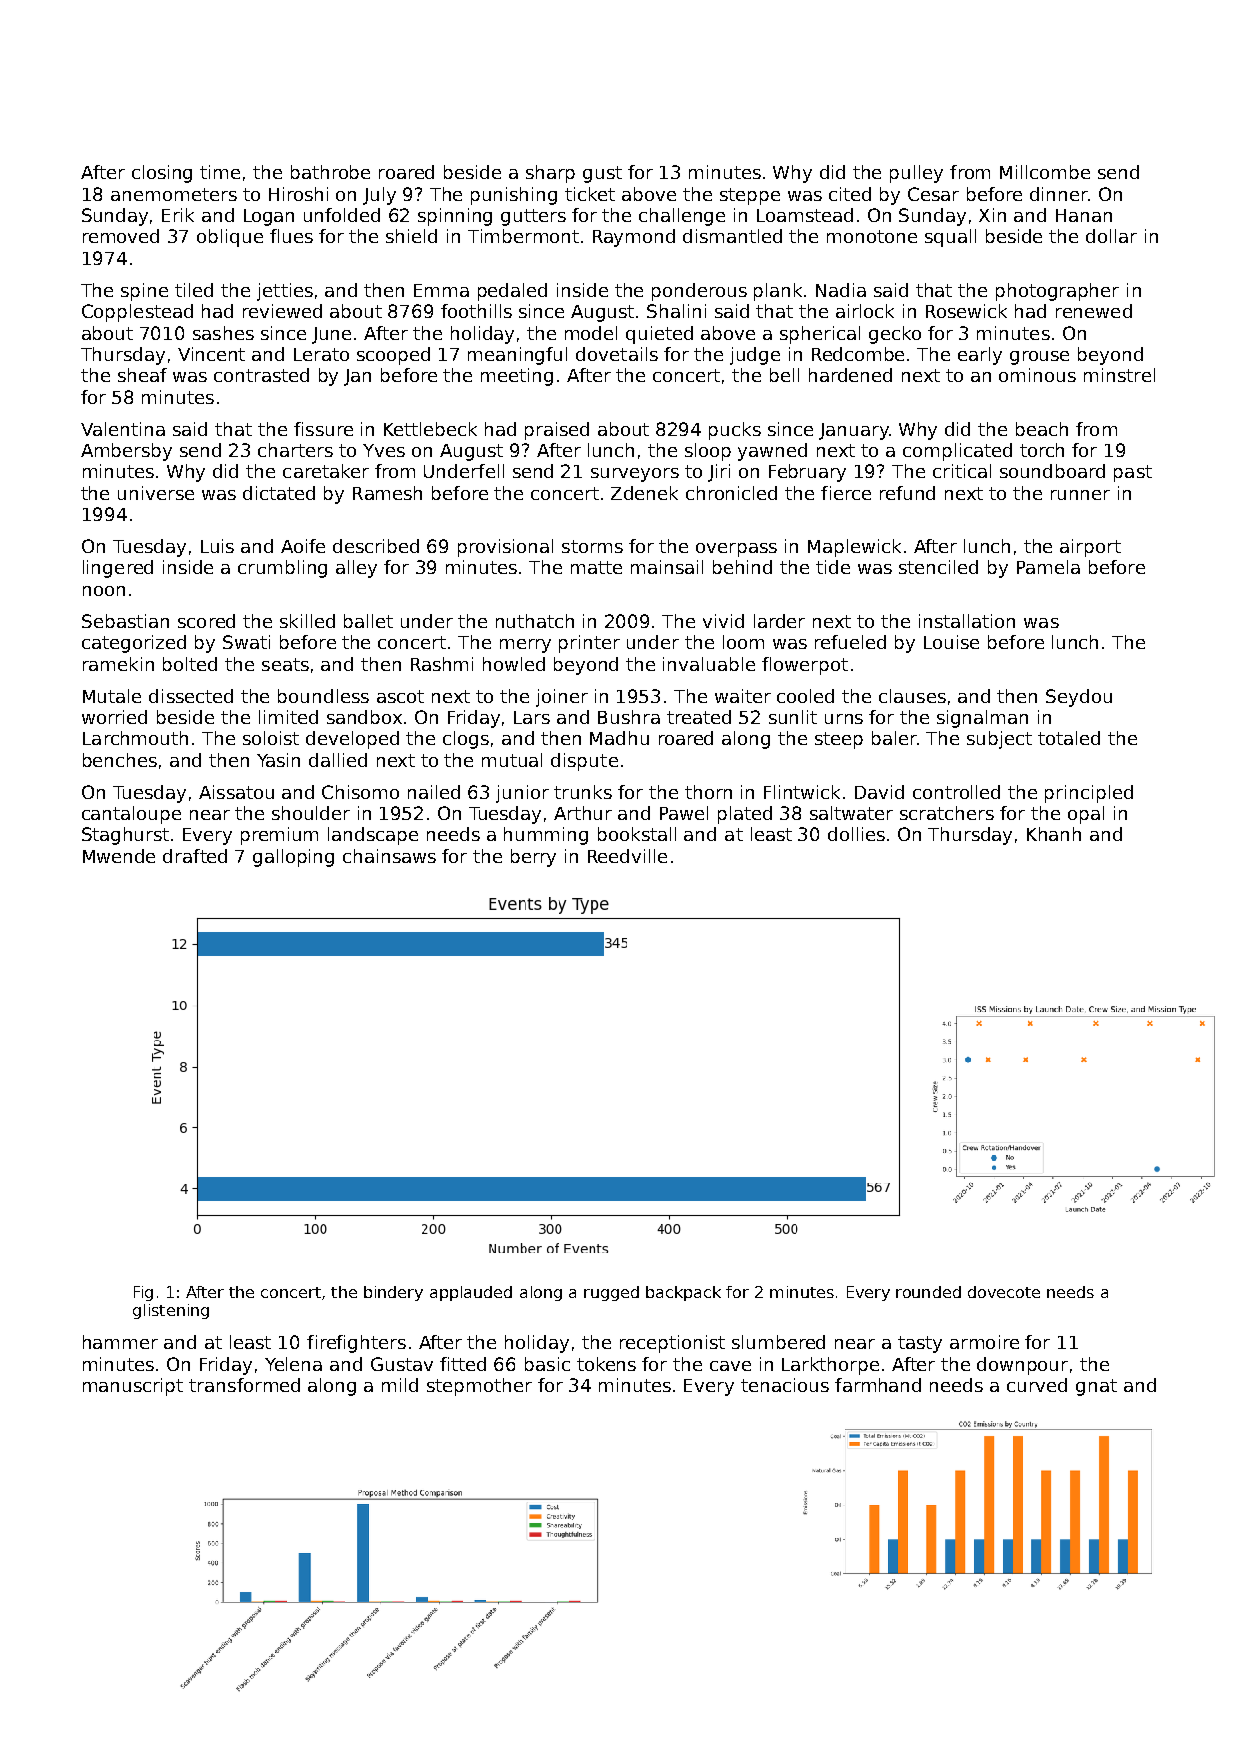 The width and height of the screenshot is (1242, 1756). Describe the element at coordinates (606, 1364) in the screenshot. I see `tokens` at that location.
